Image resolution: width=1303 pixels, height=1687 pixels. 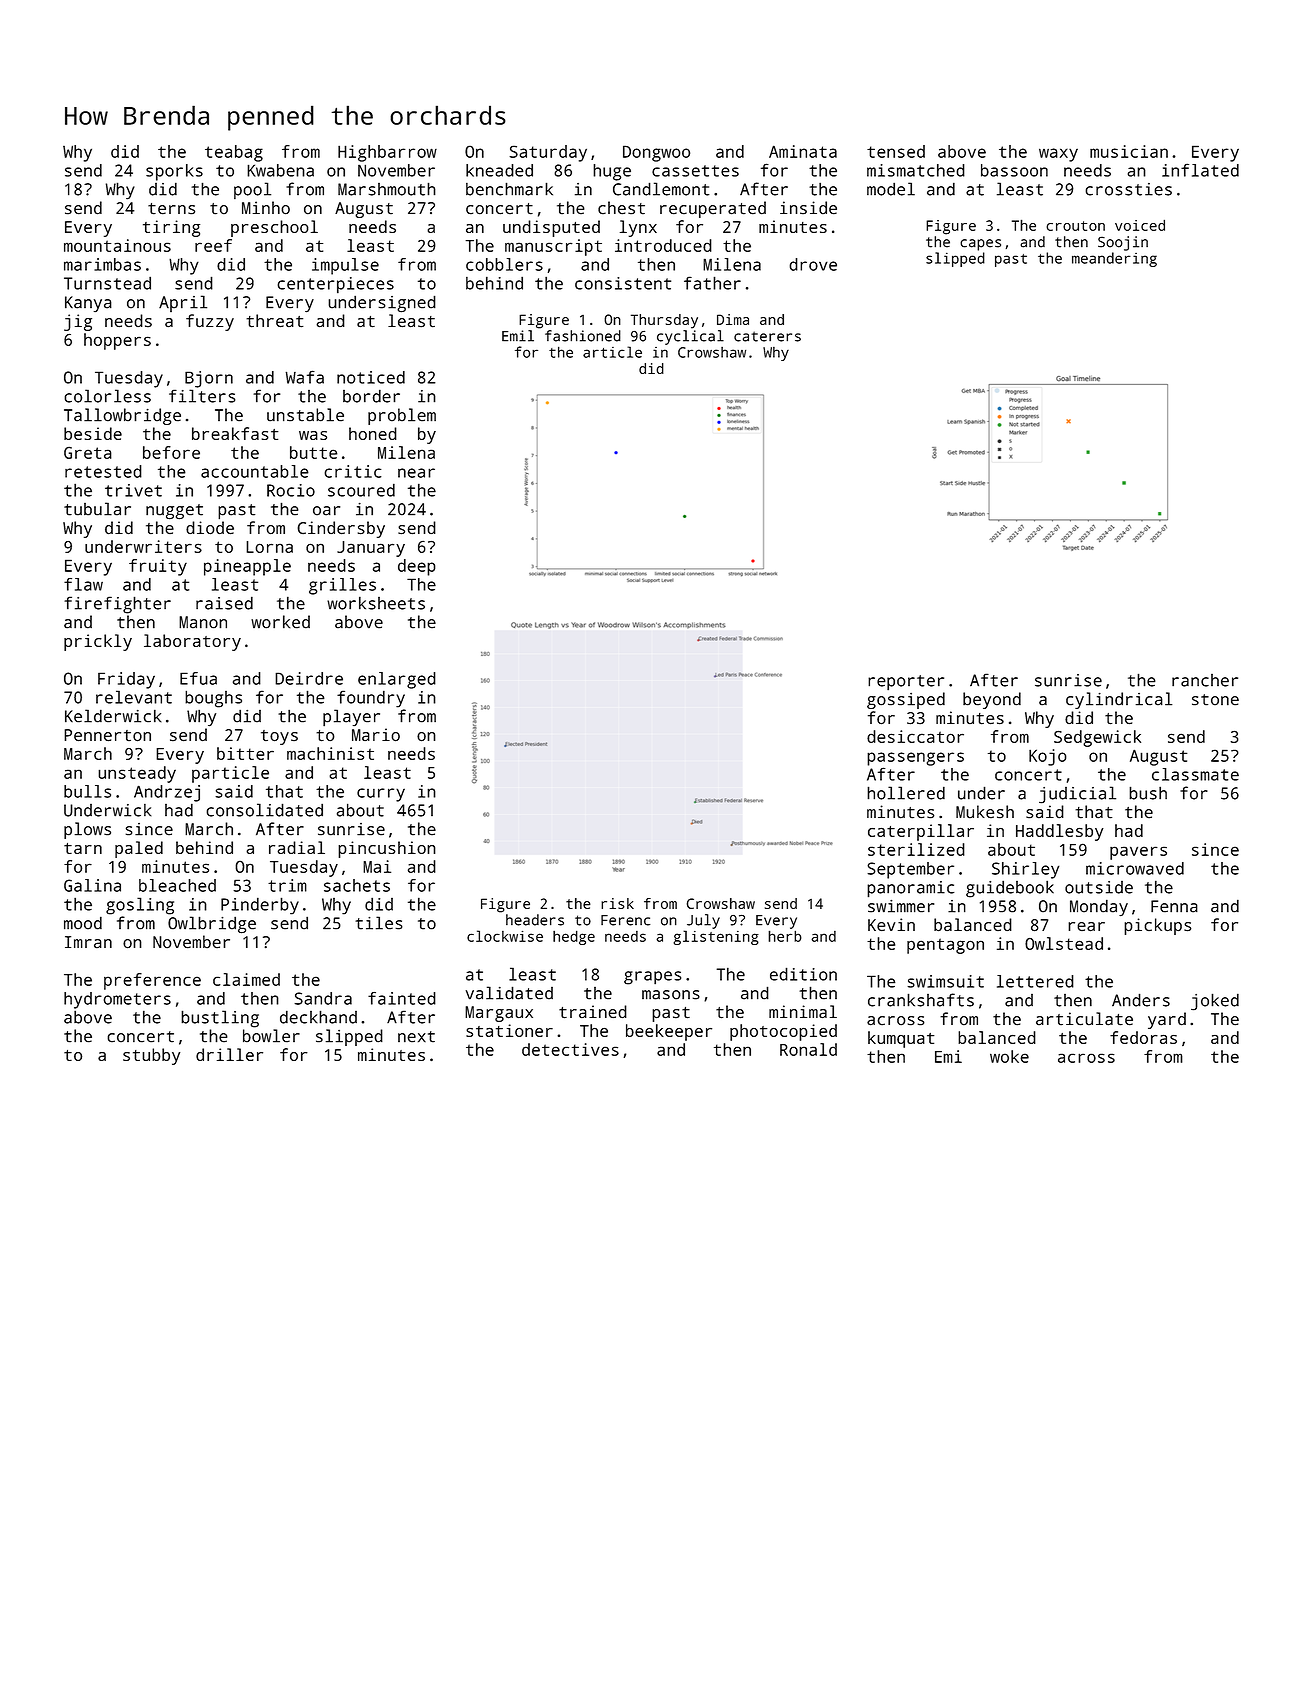 I want to click on beekeeper, so click(x=669, y=1032).
